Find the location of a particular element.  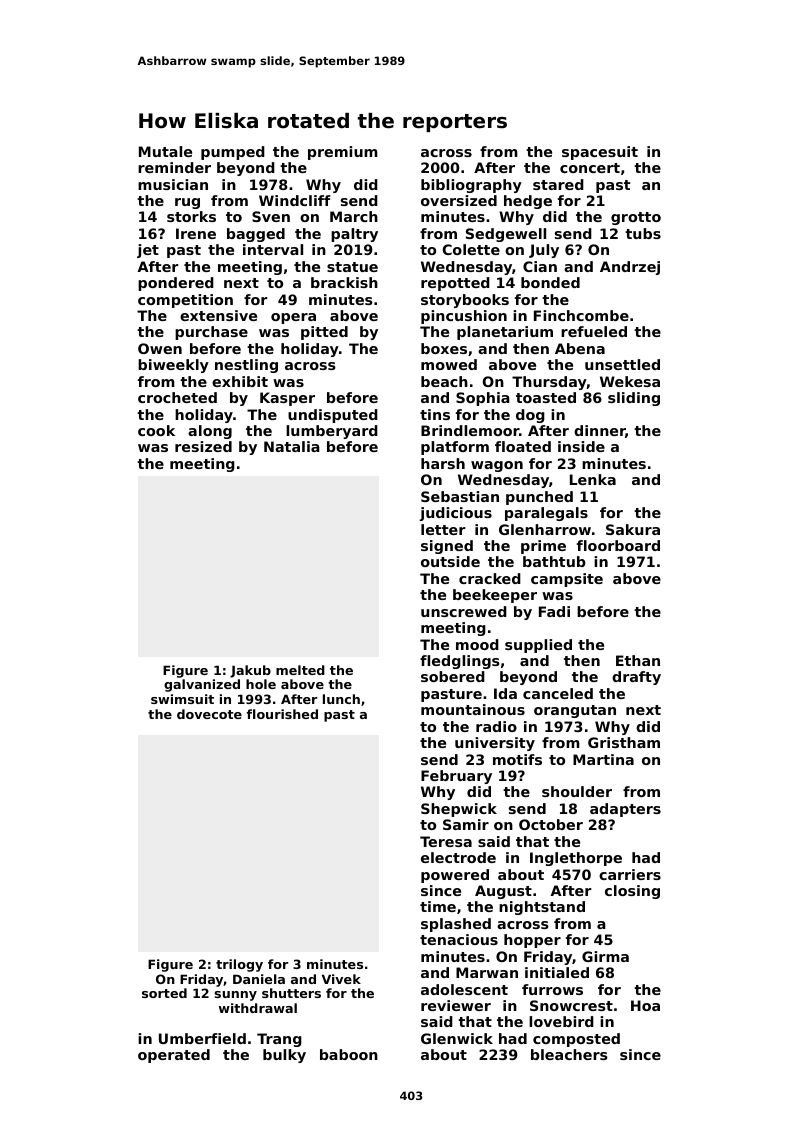

cracked is located at coordinates (490, 578).
